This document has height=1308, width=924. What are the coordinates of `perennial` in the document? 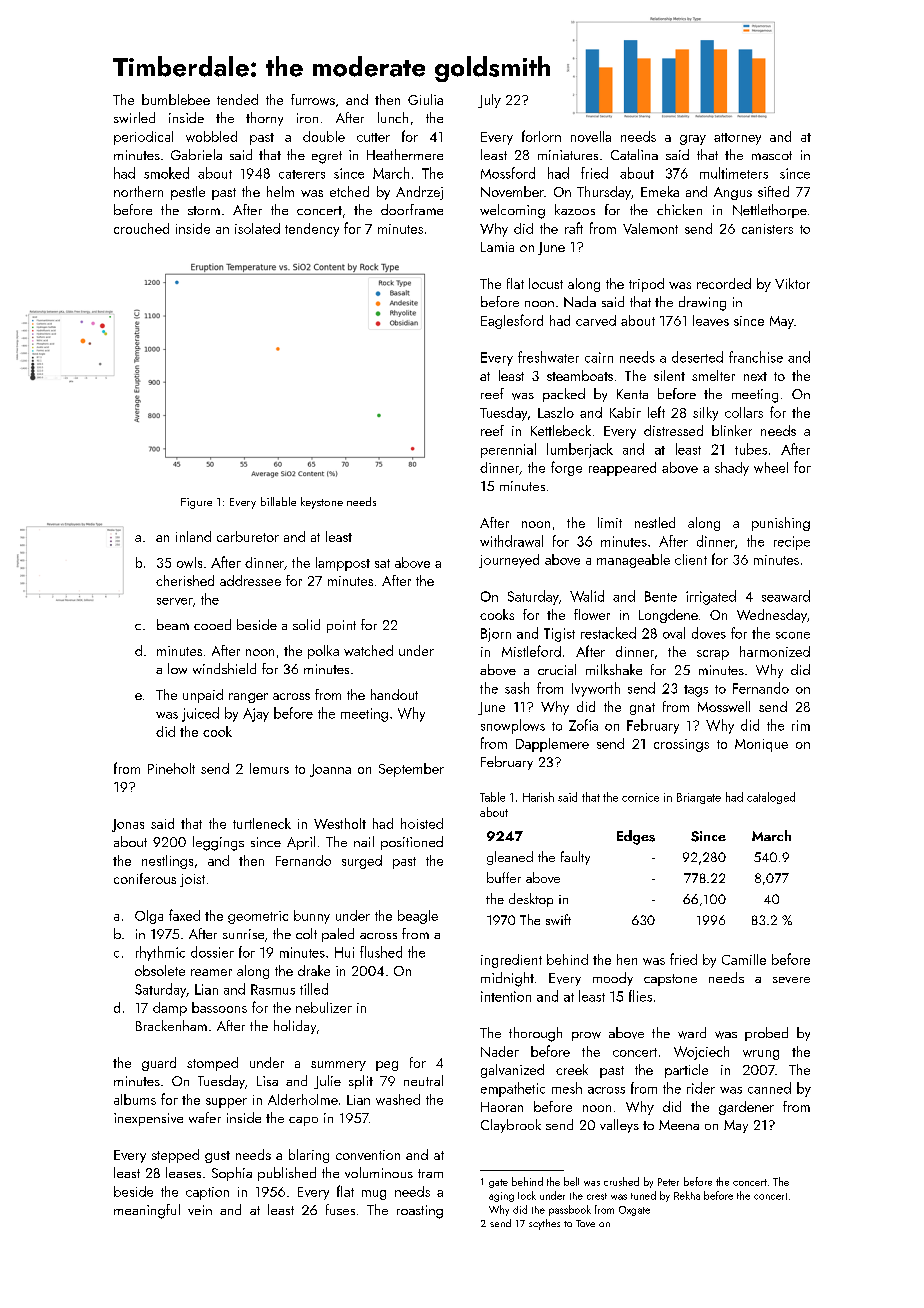 It's located at (508, 450).
